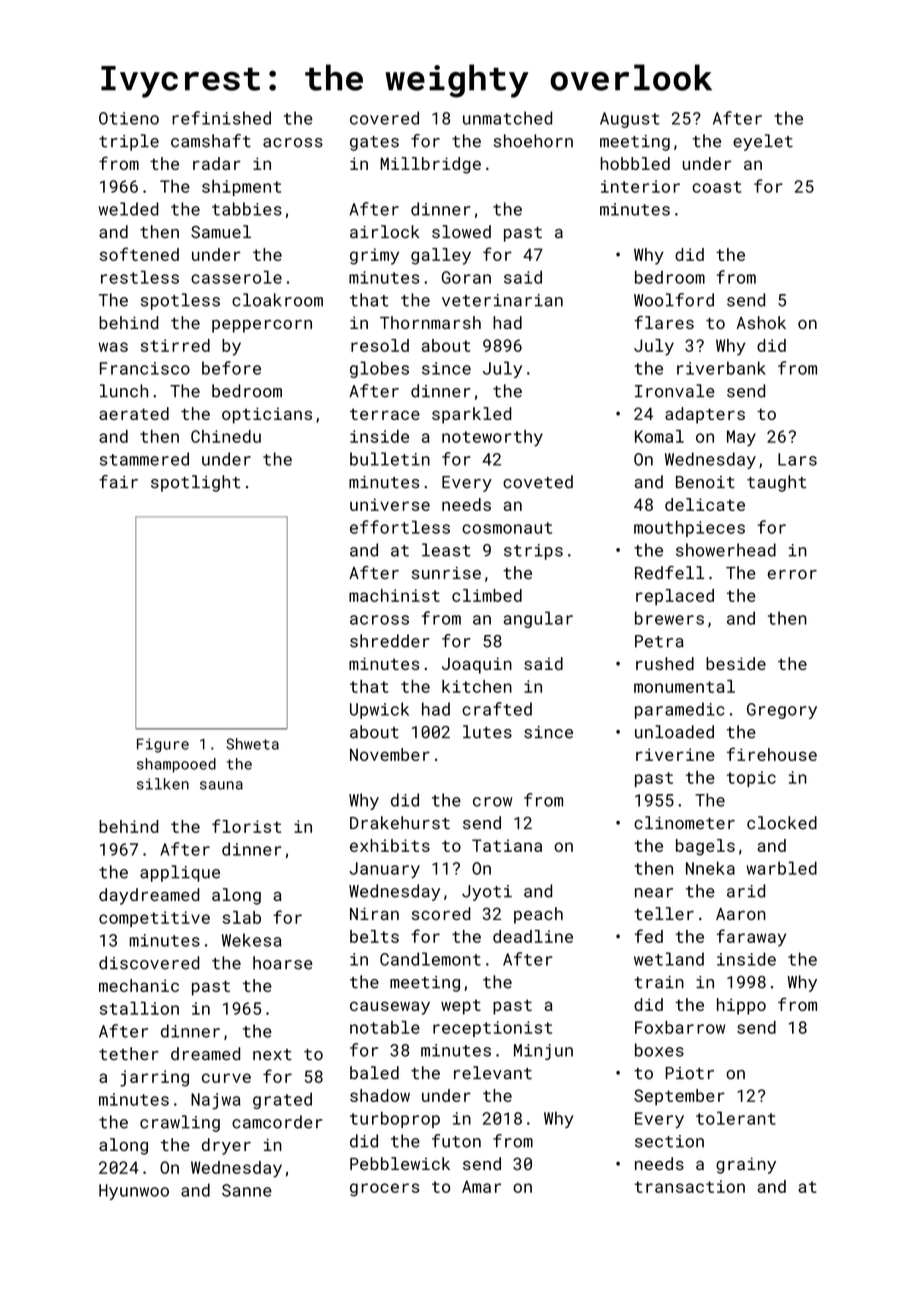 This screenshot has width=924, height=1308. What do you see at coordinates (163, 745) in the screenshot?
I see `Figure` at bounding box center [163, 745].
